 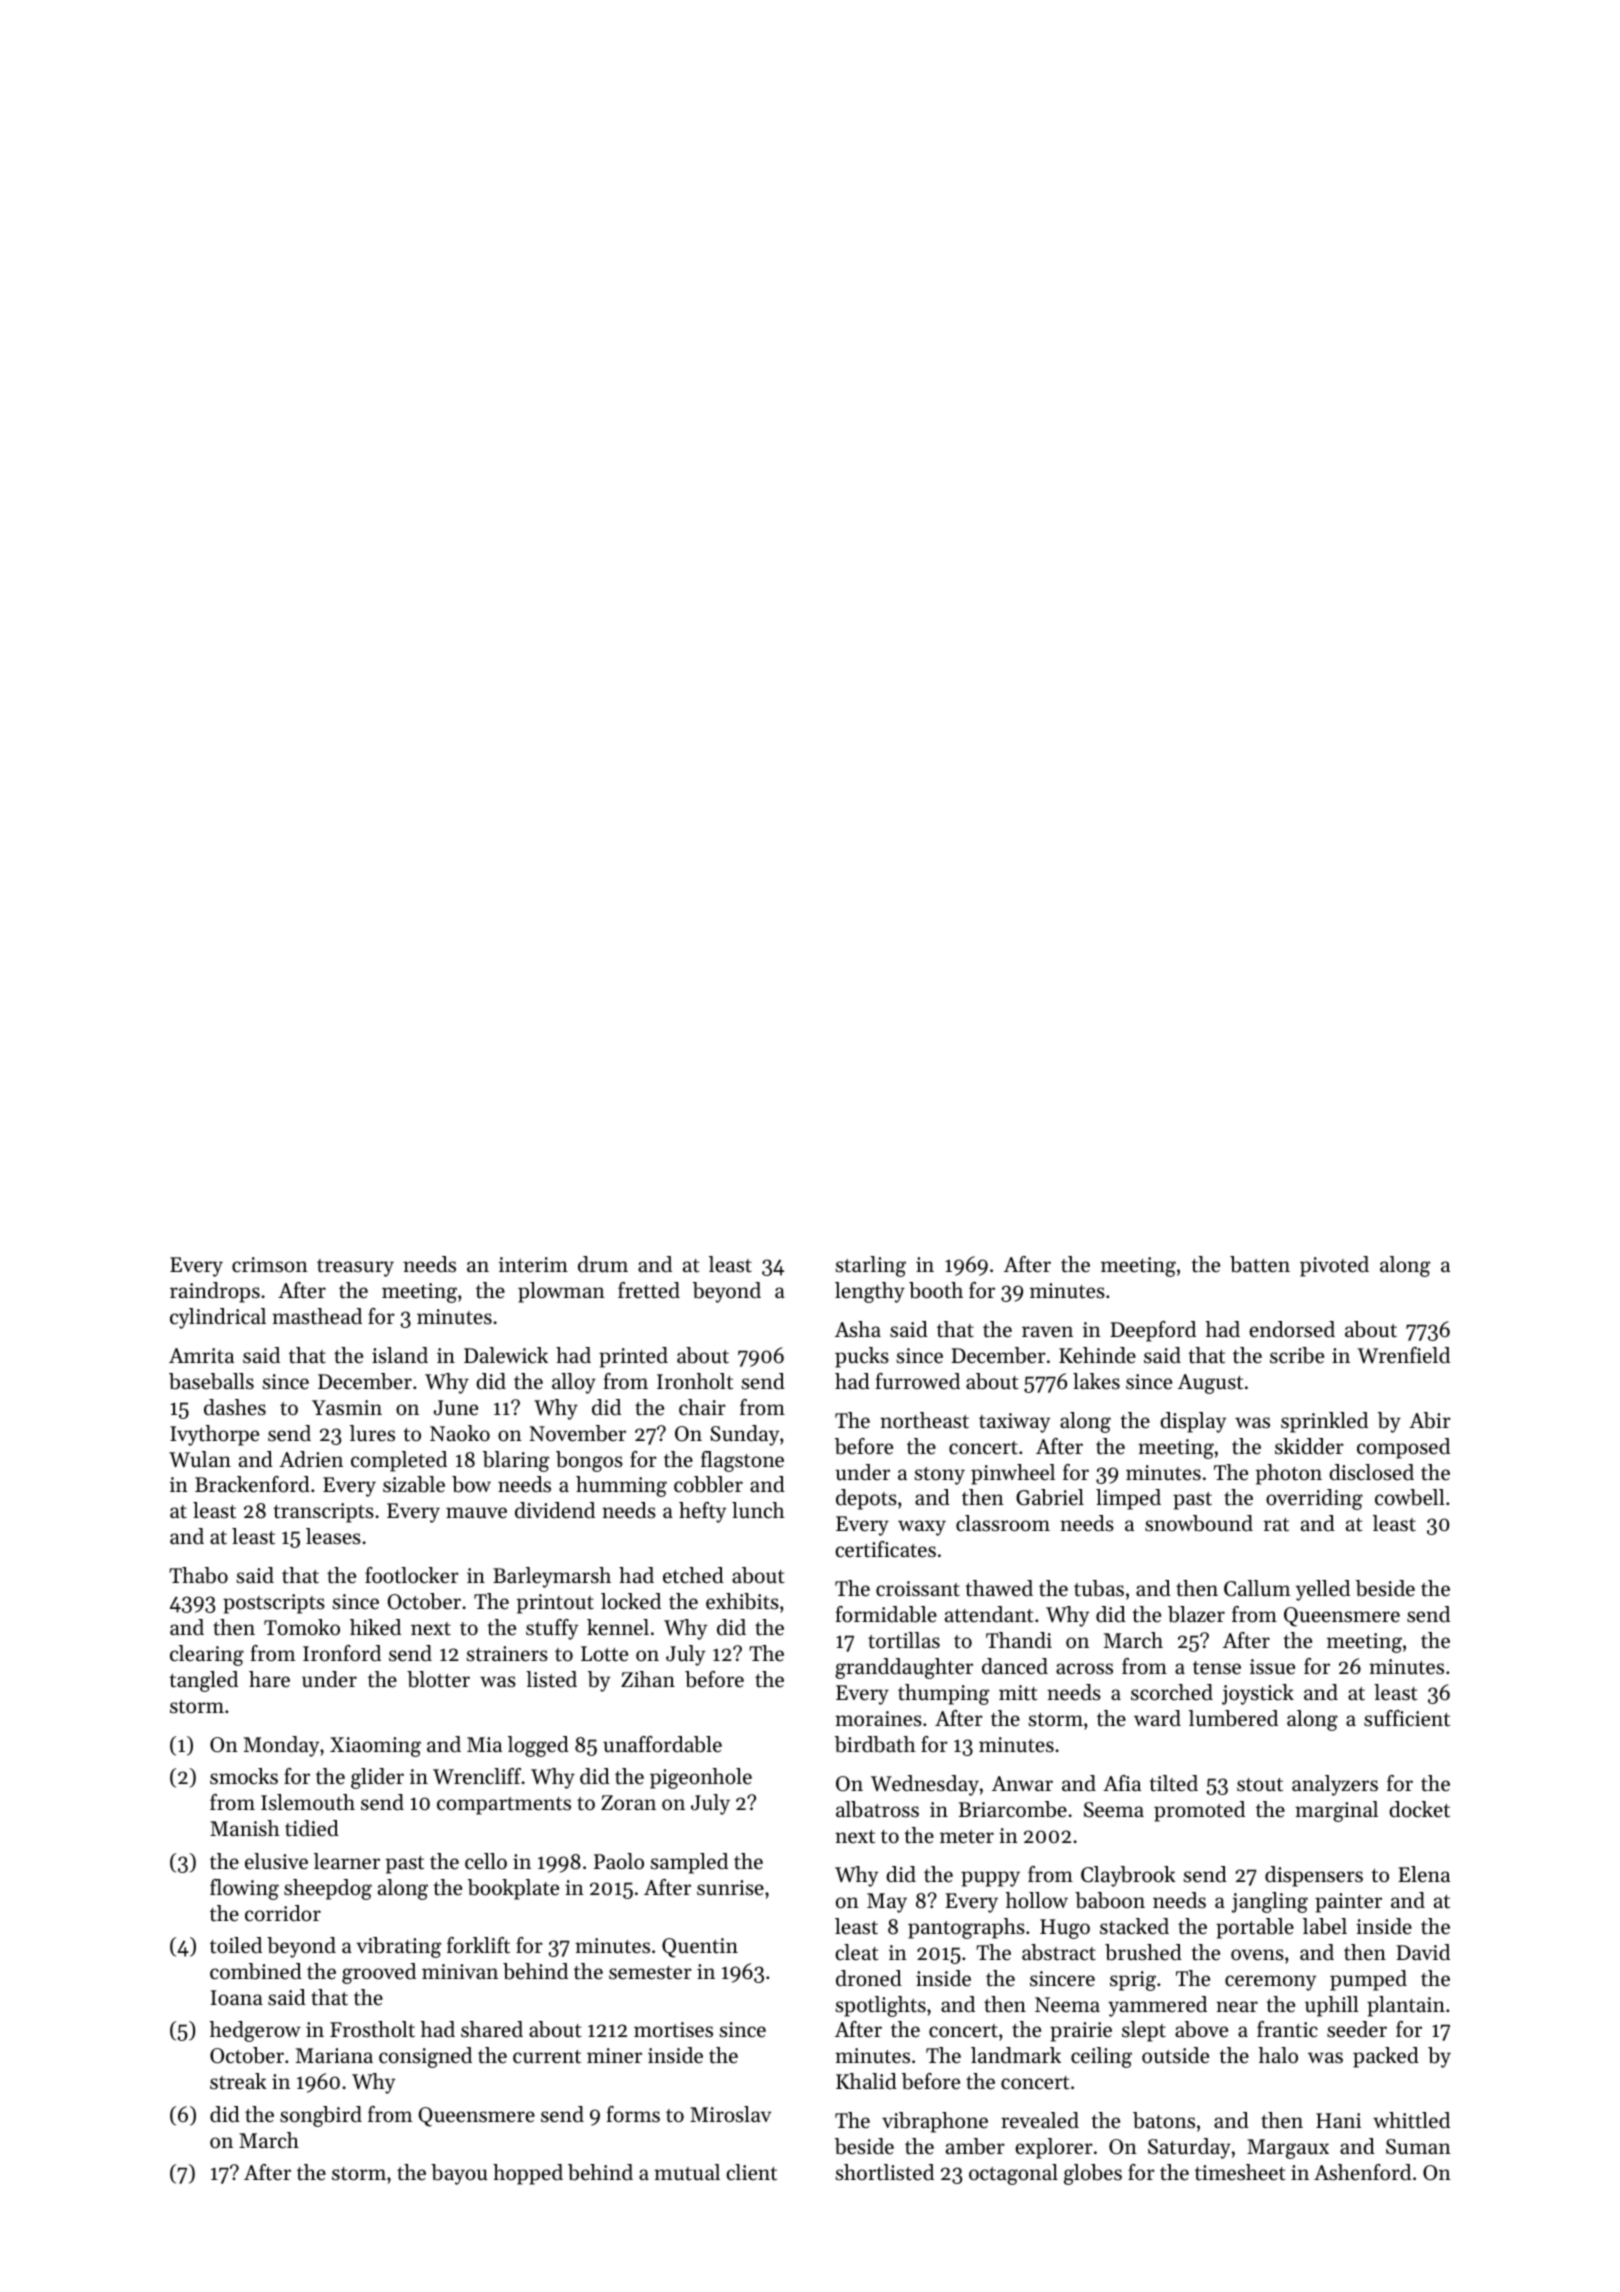 I want to click on songbird, so click(x=321, y=2116).
